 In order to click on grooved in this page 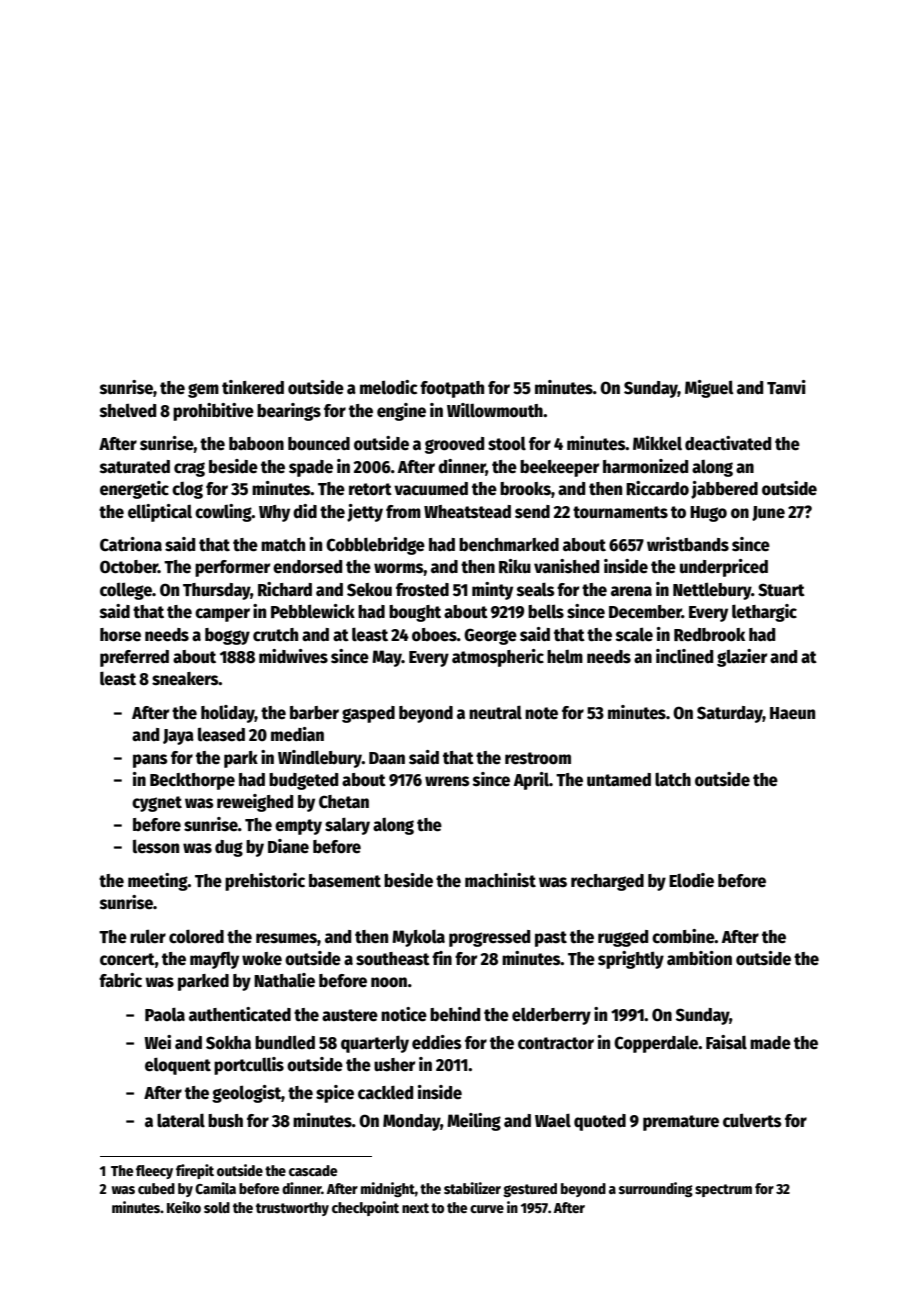, I will do `click(454, 445)`.
